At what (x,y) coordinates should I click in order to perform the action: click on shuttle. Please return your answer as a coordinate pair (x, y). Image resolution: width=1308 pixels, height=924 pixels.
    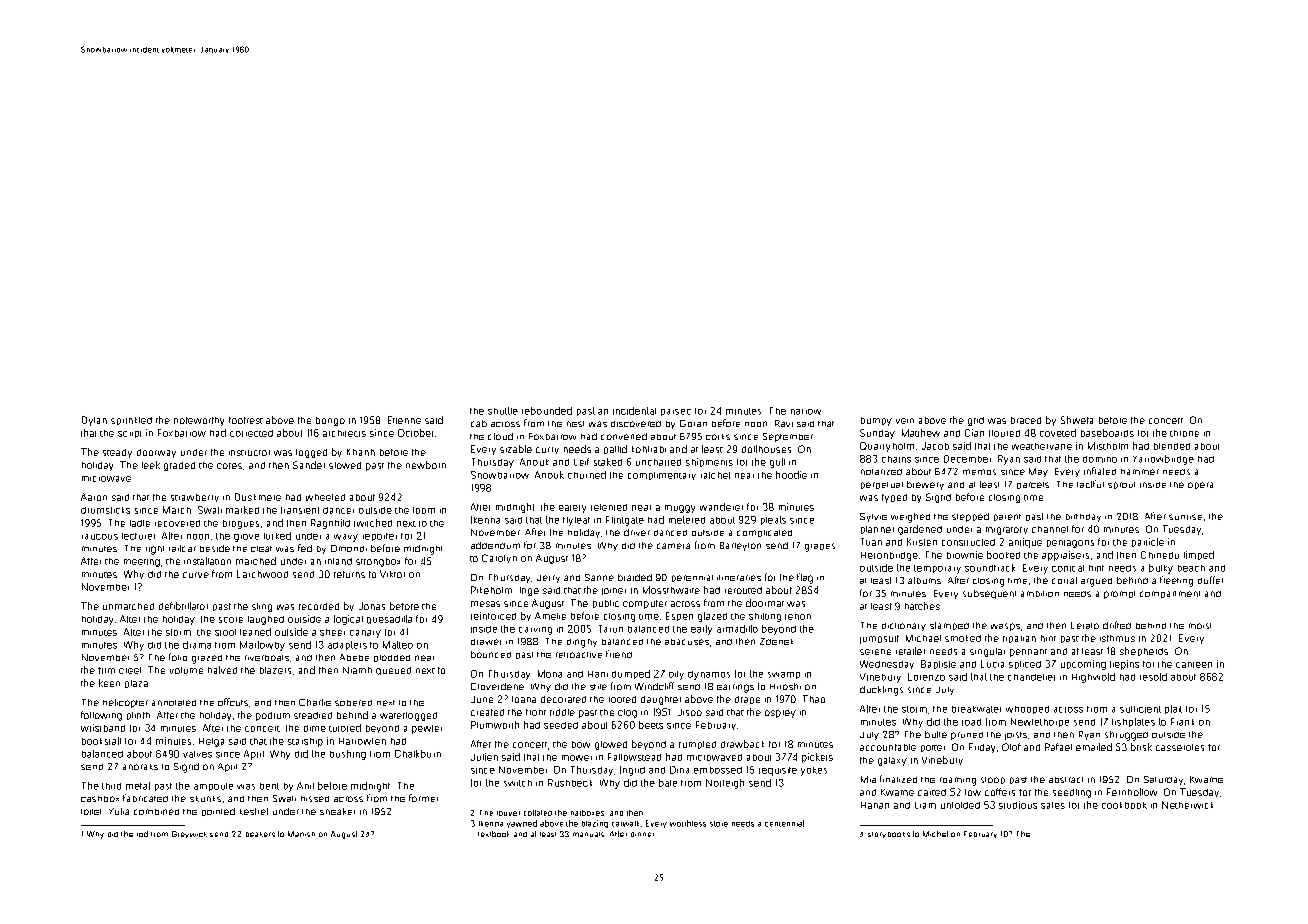
    Looking at the image, I should click on (503, 411).
